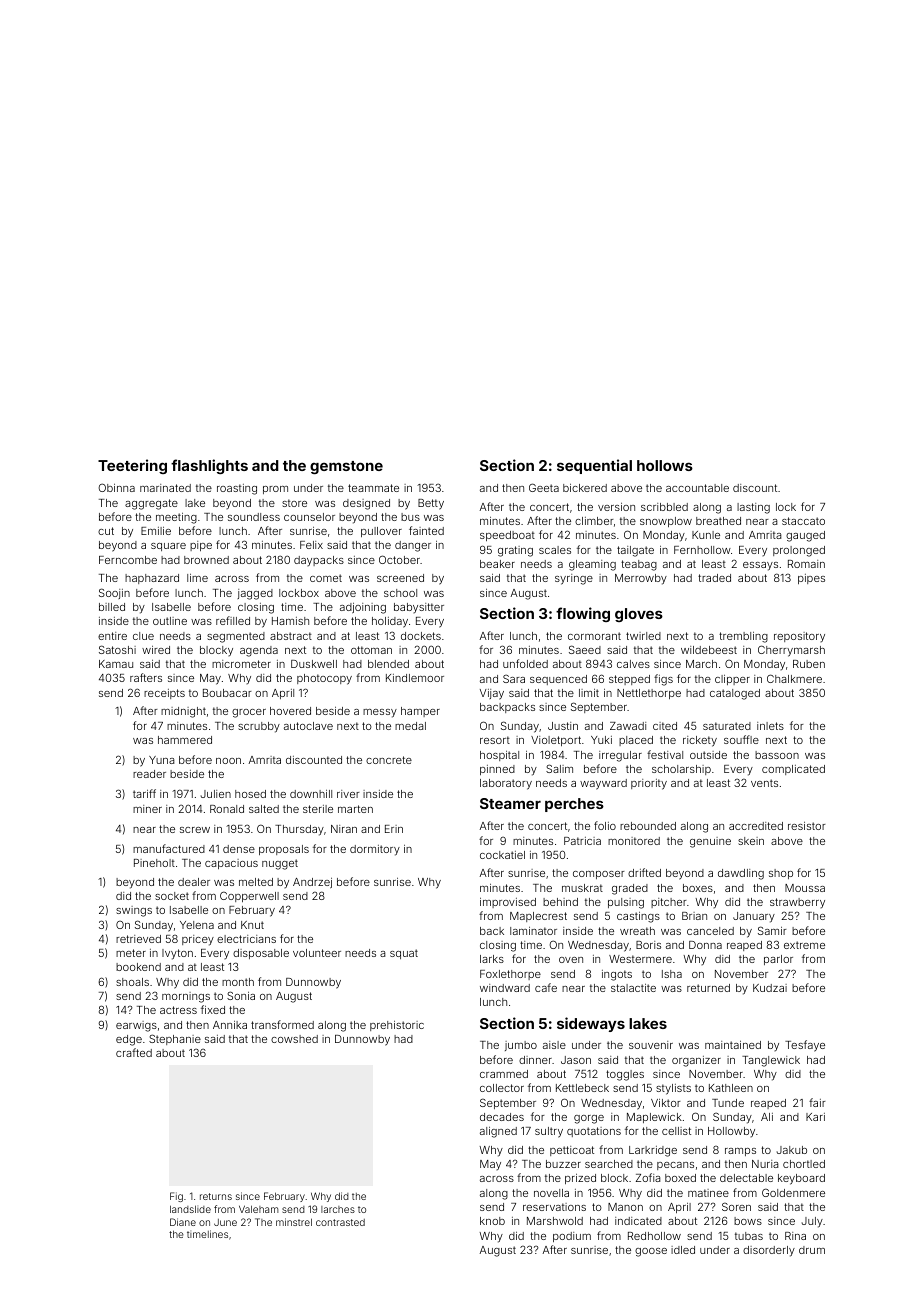 This document has height=1308, width=924. I want to click on blended, so click(388, 664).
